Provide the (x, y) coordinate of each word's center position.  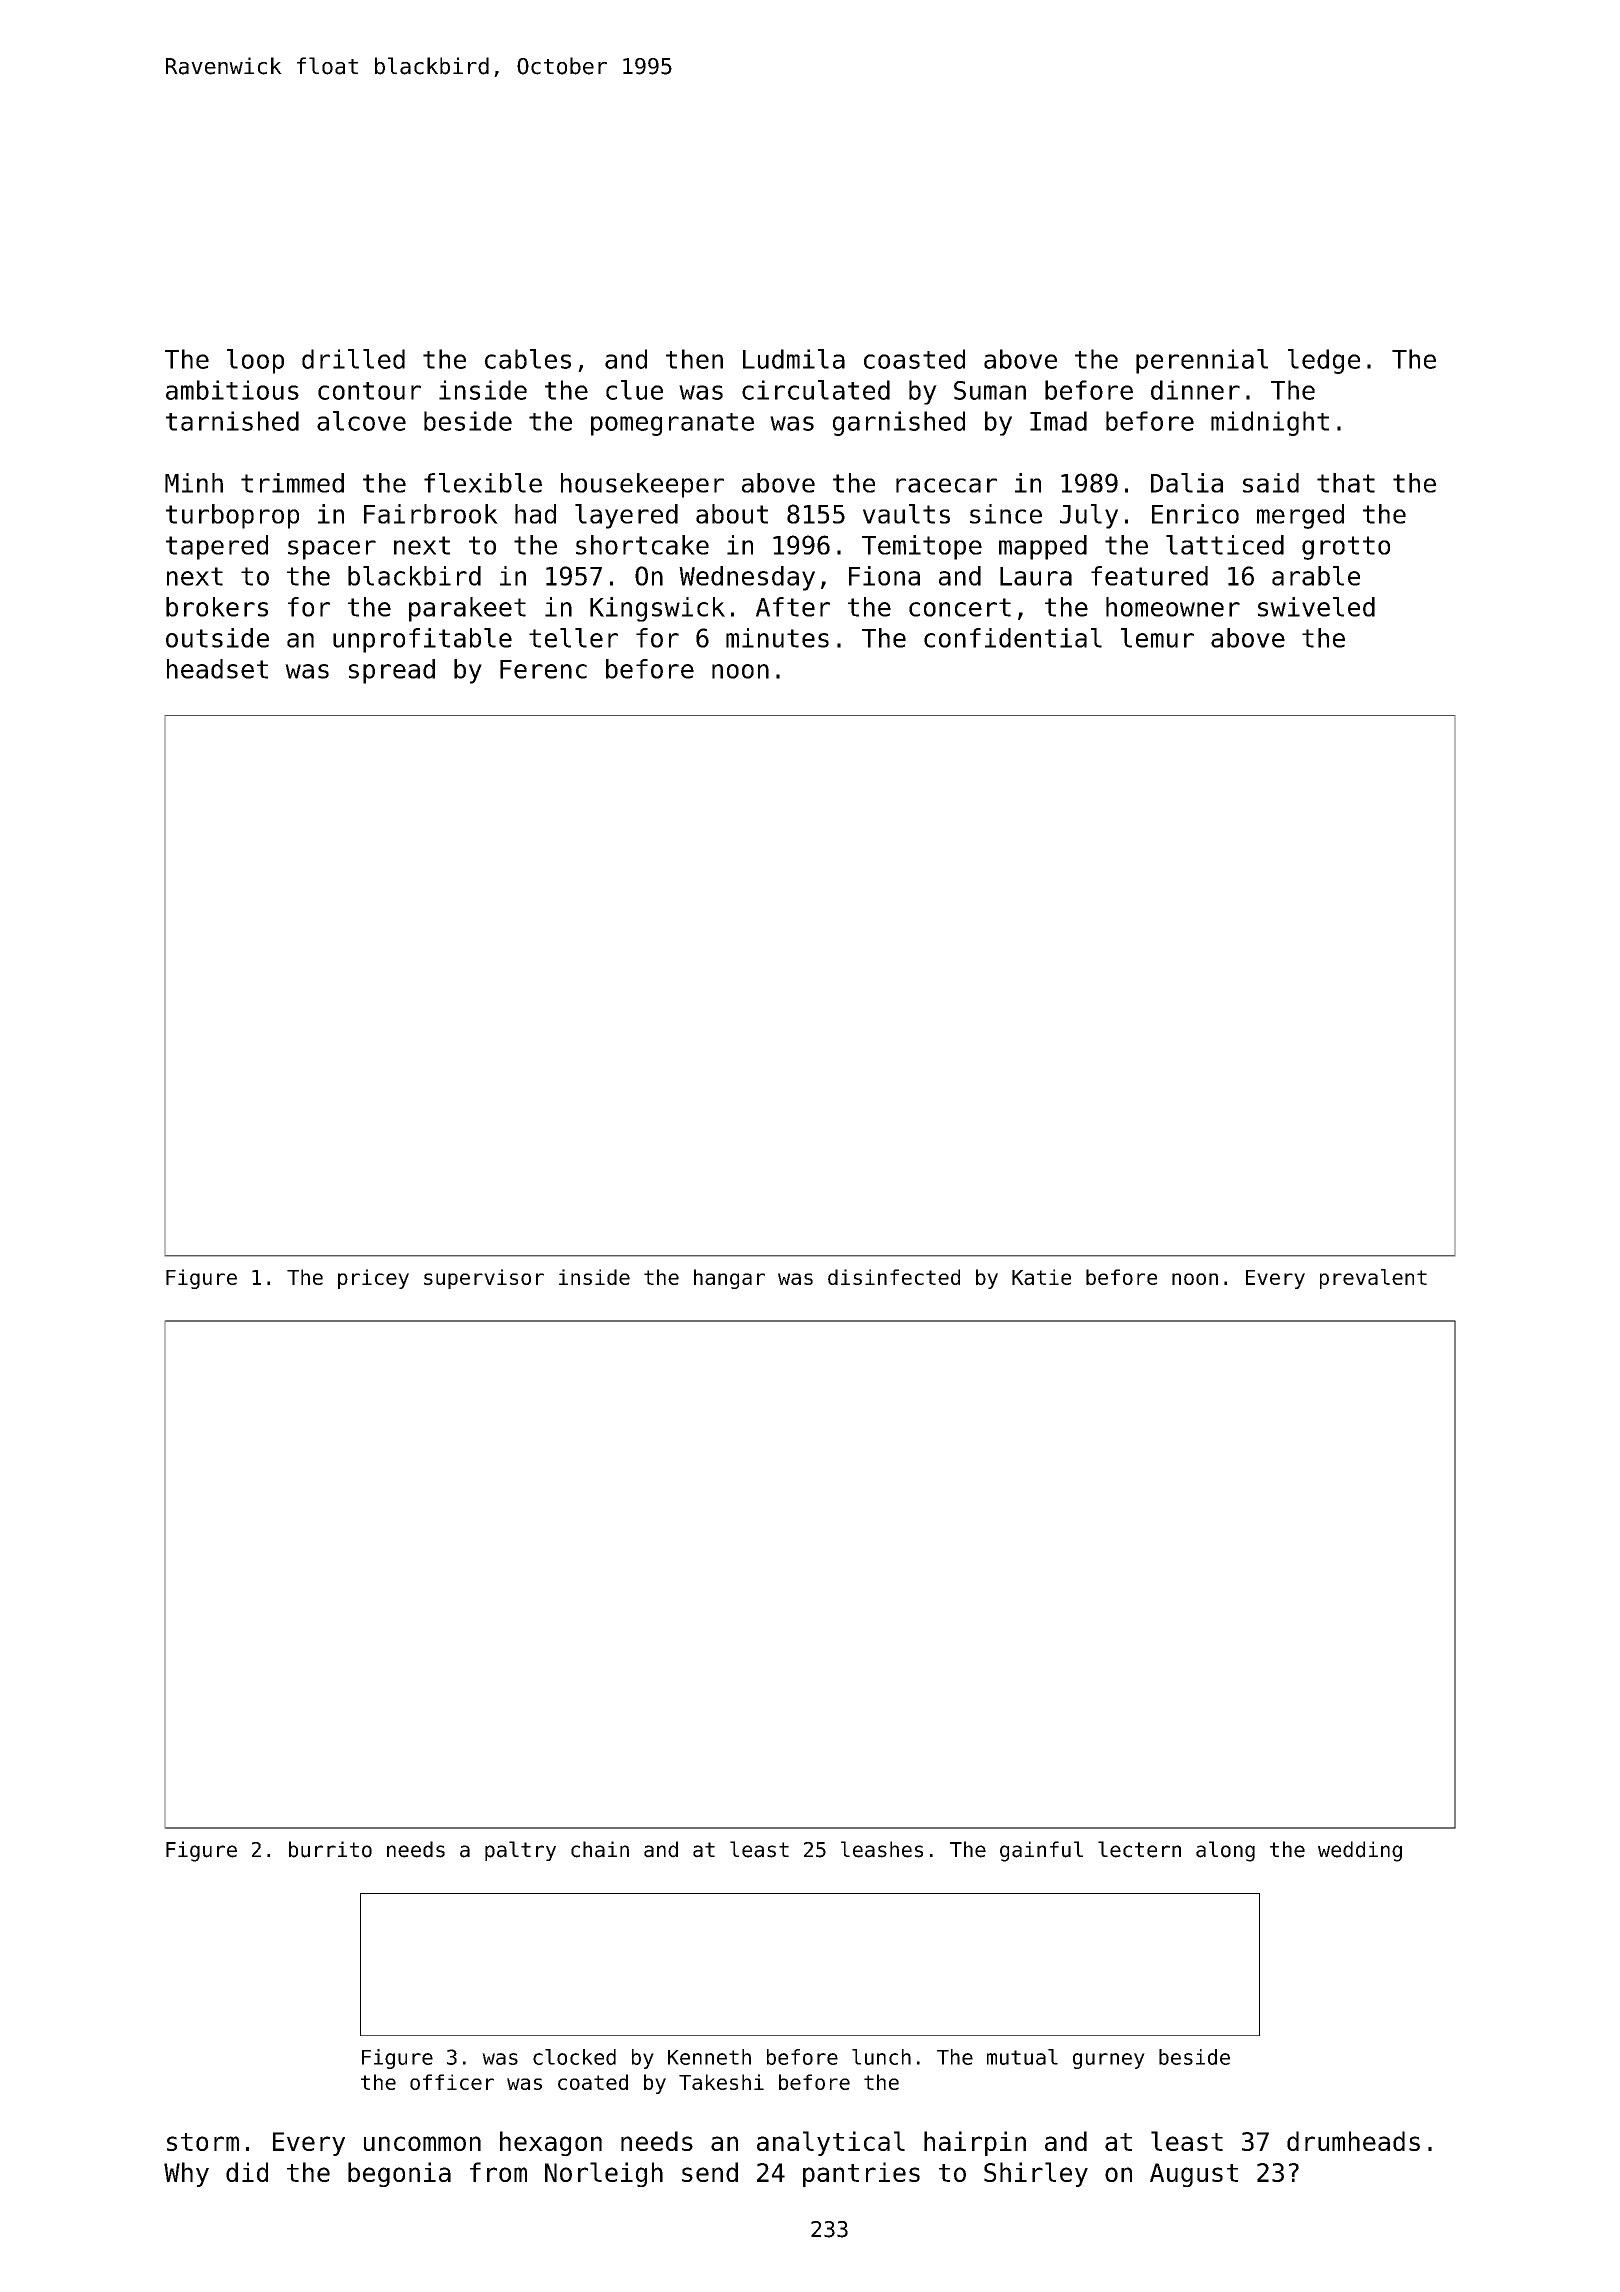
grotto (1346, 548)
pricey (373, 1279)
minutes (777, 638)
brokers (217, 607)
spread (392, 671)
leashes (882, 1849)
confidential (1013, 638)
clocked (574, 2057)
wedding (1360, 1851)
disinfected (894, 1277)
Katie (1041, 1277)
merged (1300, 516)
